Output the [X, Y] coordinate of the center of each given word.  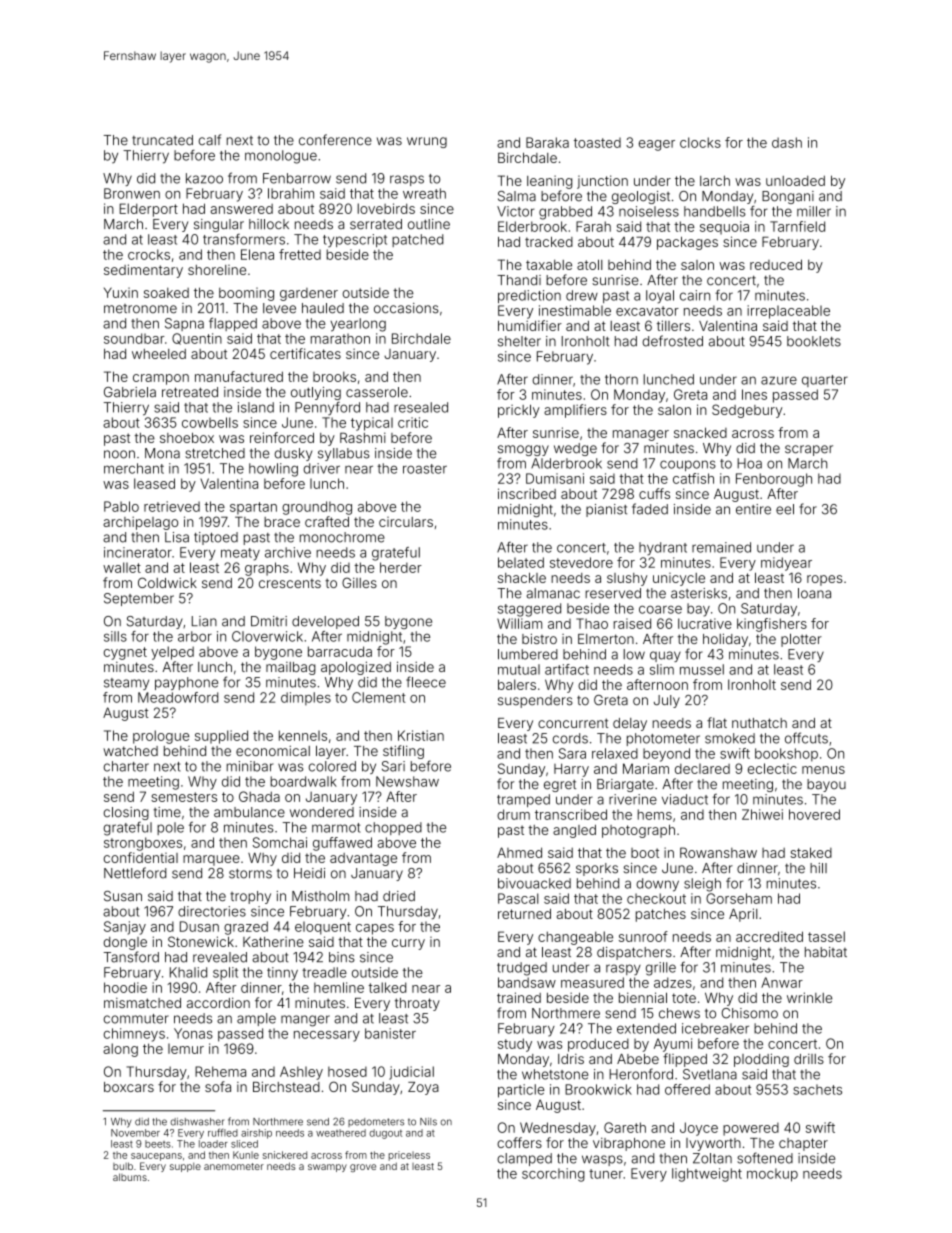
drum [513, 814]
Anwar [782, 982]
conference [335, 140]
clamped [524, 1159]
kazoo [204, 178]
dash [787, 142]
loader [213, 1144]
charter [126, 766]
